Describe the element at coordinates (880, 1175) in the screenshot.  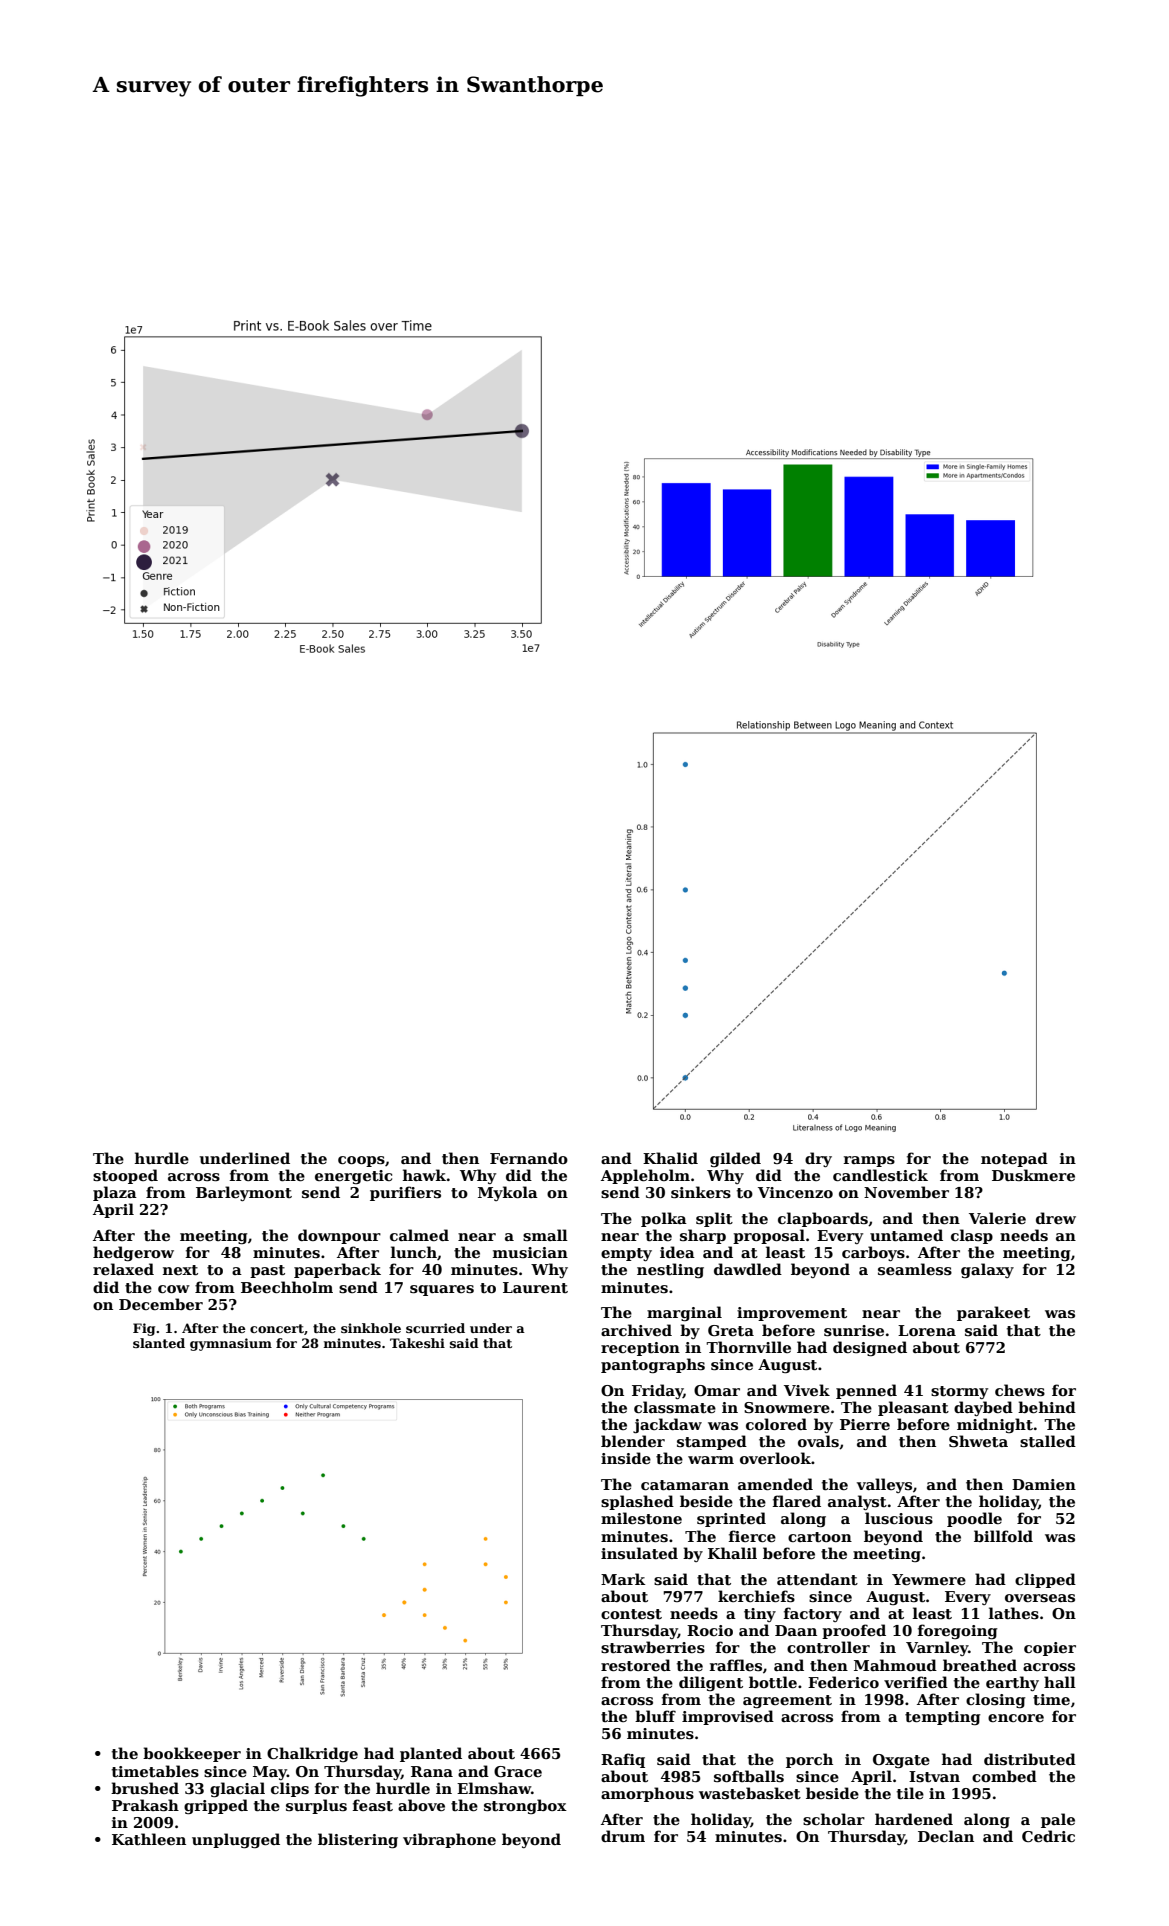
I see `candlestick` at that location.
